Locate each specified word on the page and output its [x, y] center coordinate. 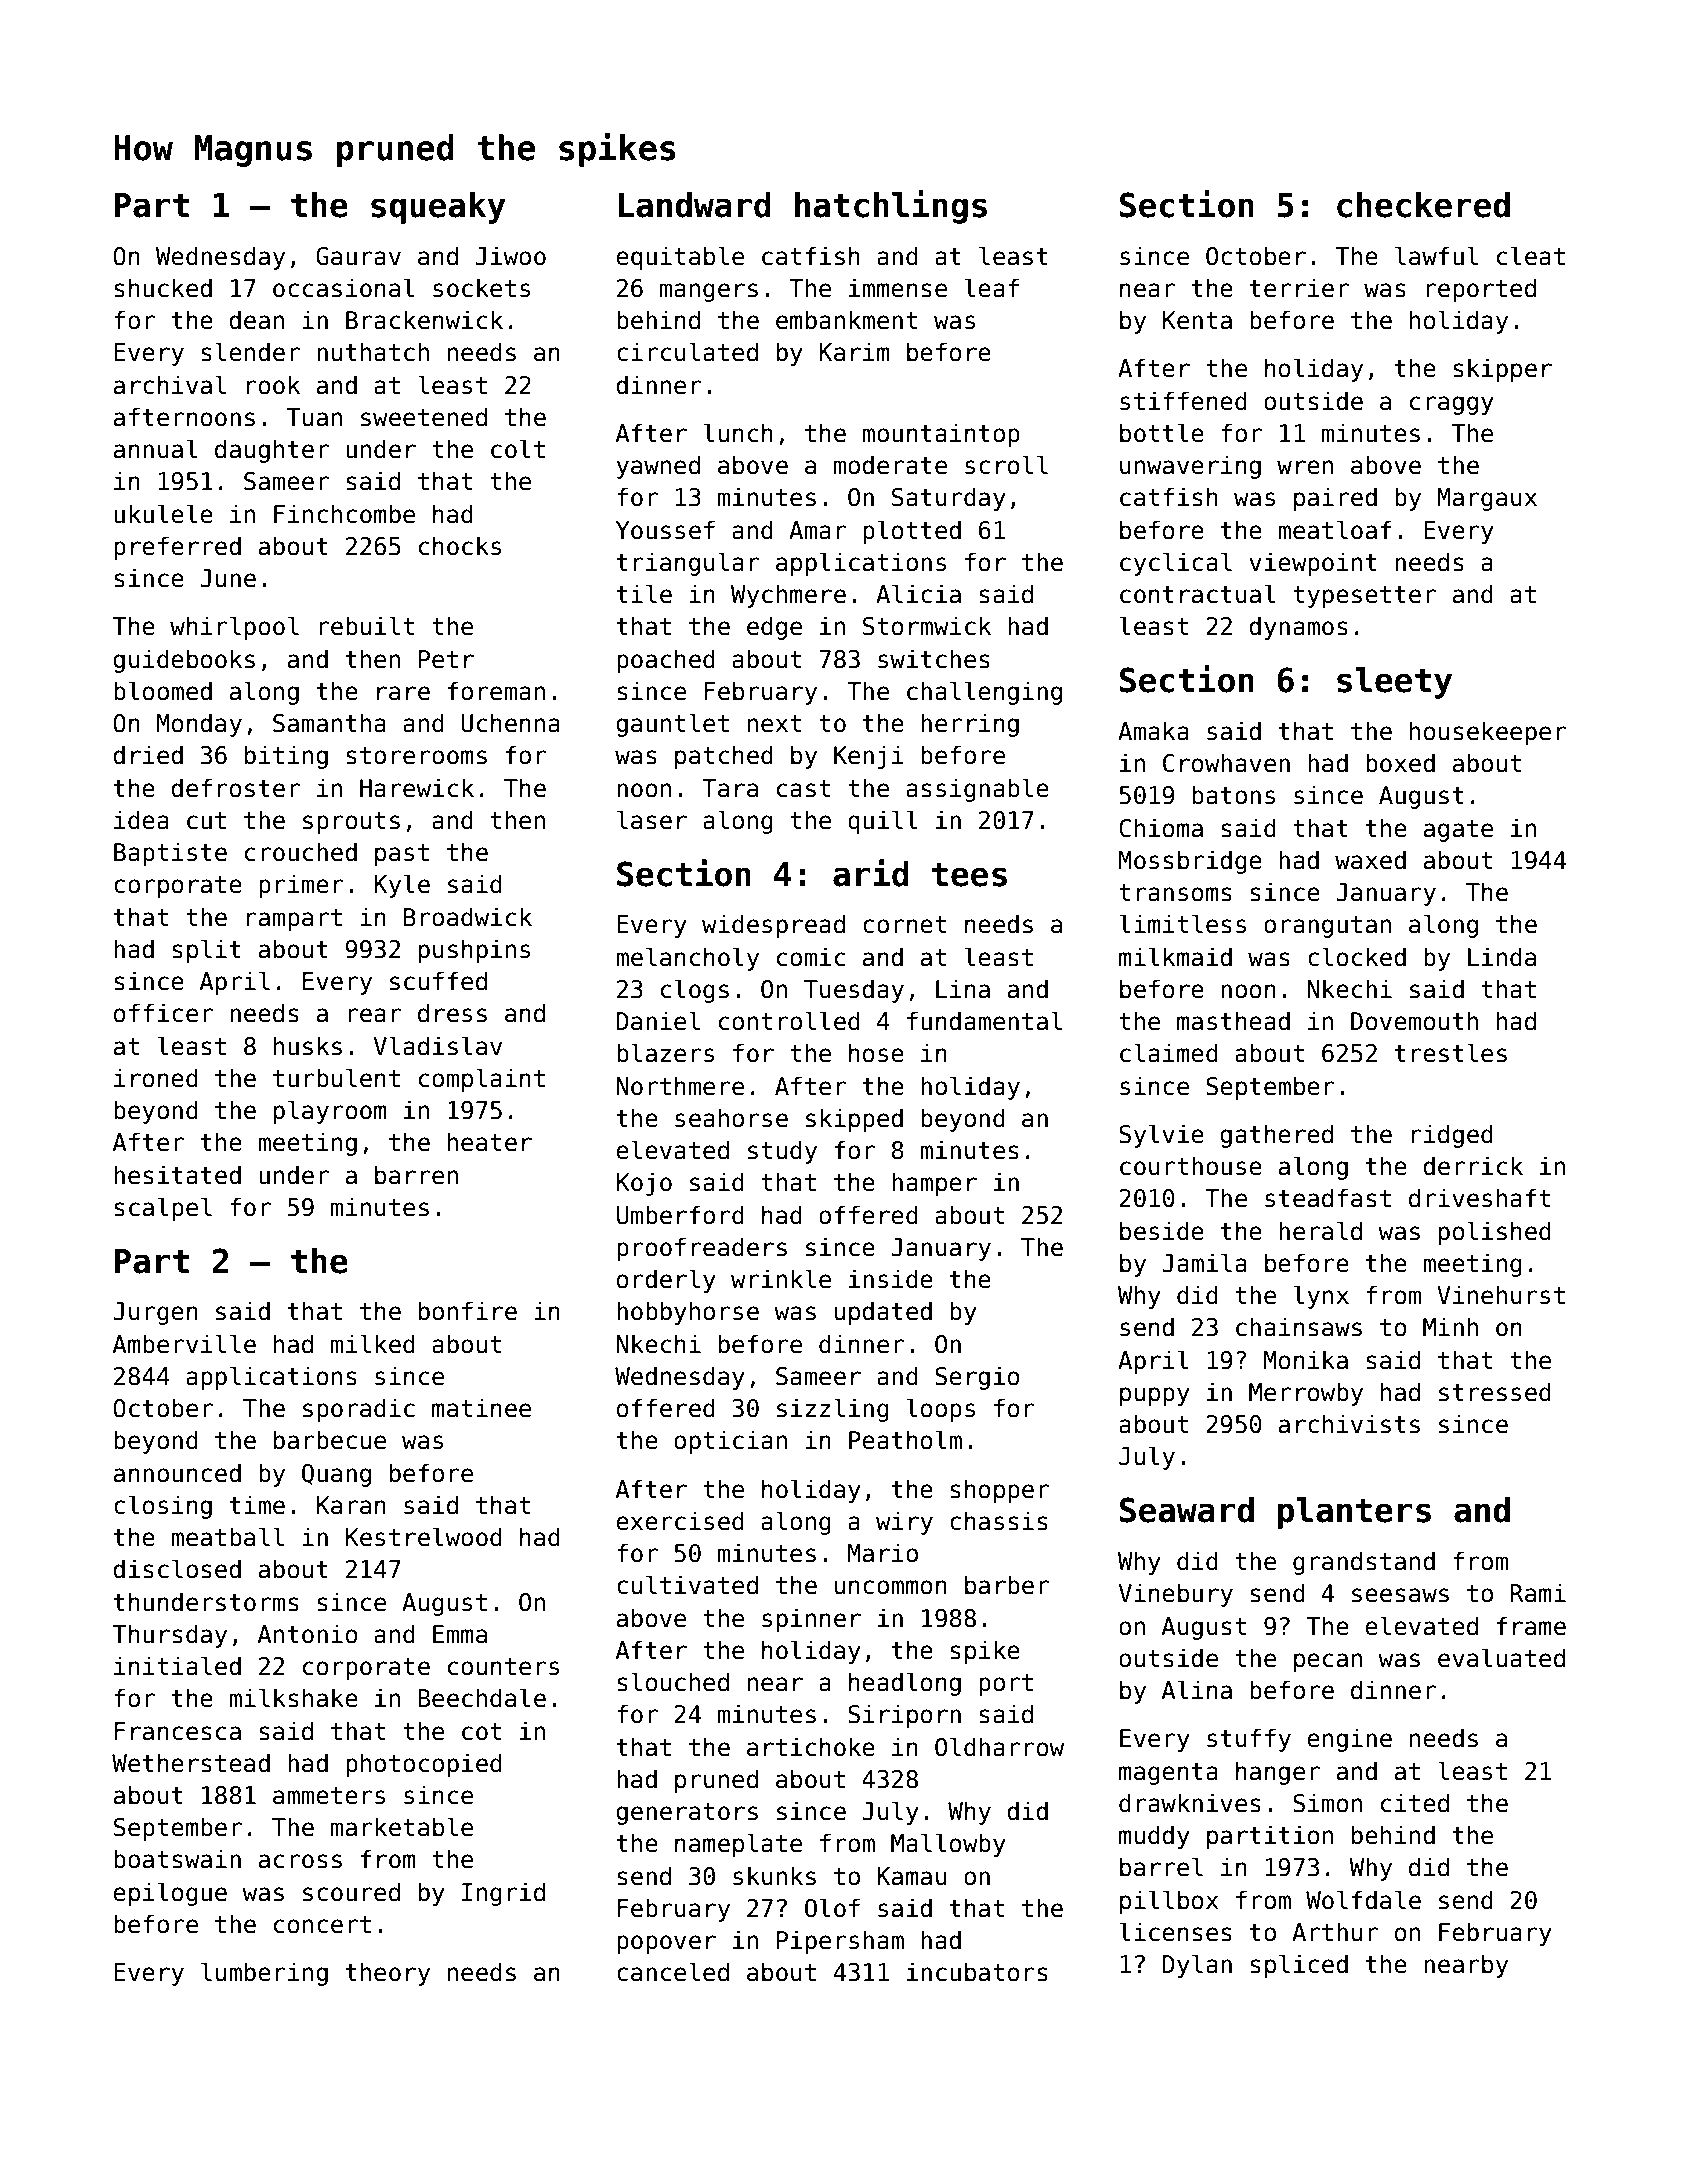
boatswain [177, 1859]
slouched [673, 1682]
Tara [730, 788]
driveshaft [1479, 1198]
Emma [460, 1634]
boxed [1400, 763]
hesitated [177, 1175]
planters [1354, 1513]
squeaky [438, 208]
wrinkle [781, 1279]
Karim [854, 352]
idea [141, 820]
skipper [1502, 370]
